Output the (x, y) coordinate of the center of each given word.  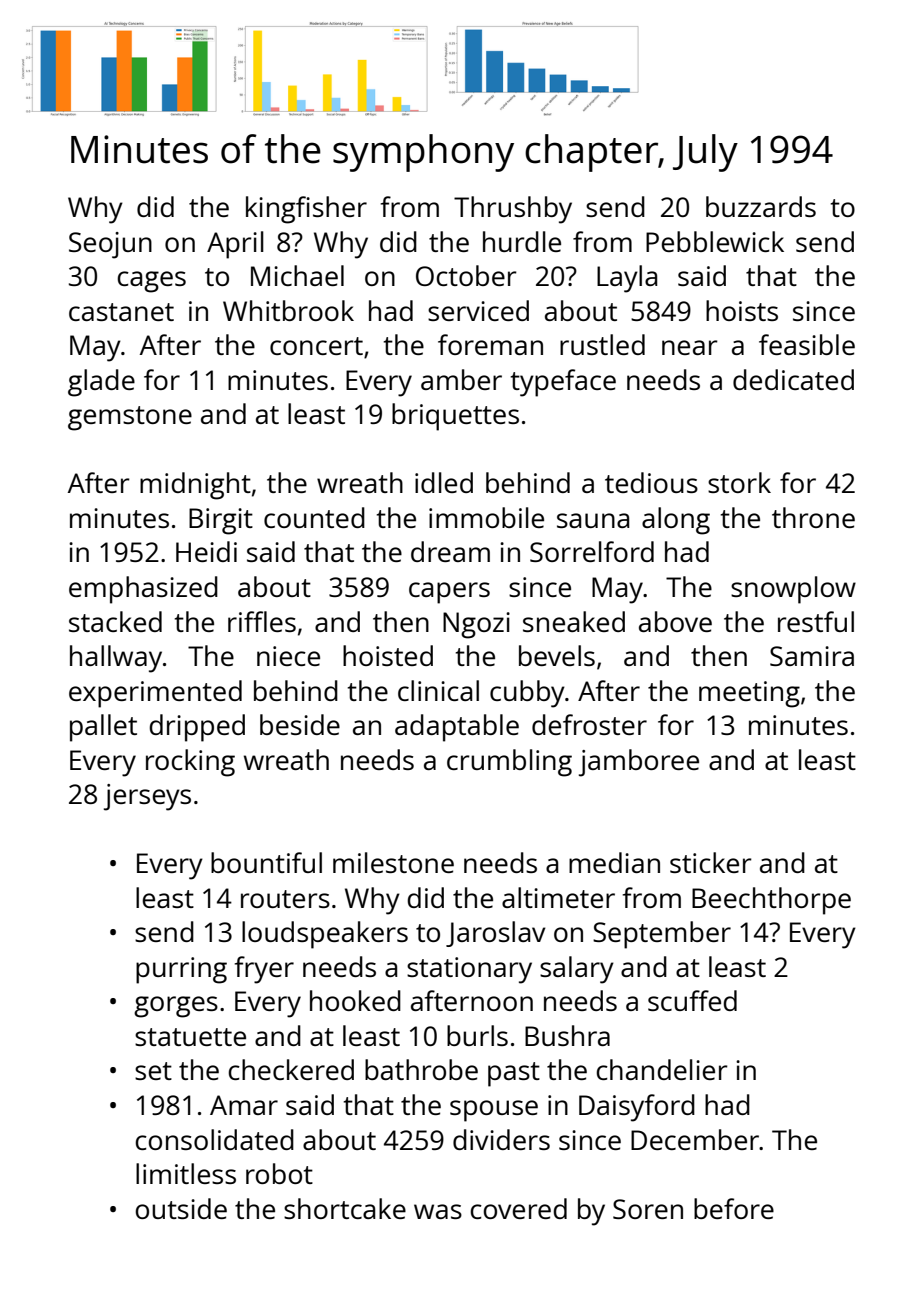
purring (181, 970)
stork (739, 482)
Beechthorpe (771, 901)
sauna (593, 520)
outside (181, 1208)
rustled (602, 344)
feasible (807, 344)
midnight (195, 486)
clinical (438, 690)
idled (444, 482)
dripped (197, 728)
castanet (121, 312)
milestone (393, 862)
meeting (749, 694)
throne (813, 517)
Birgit (221, 521)
